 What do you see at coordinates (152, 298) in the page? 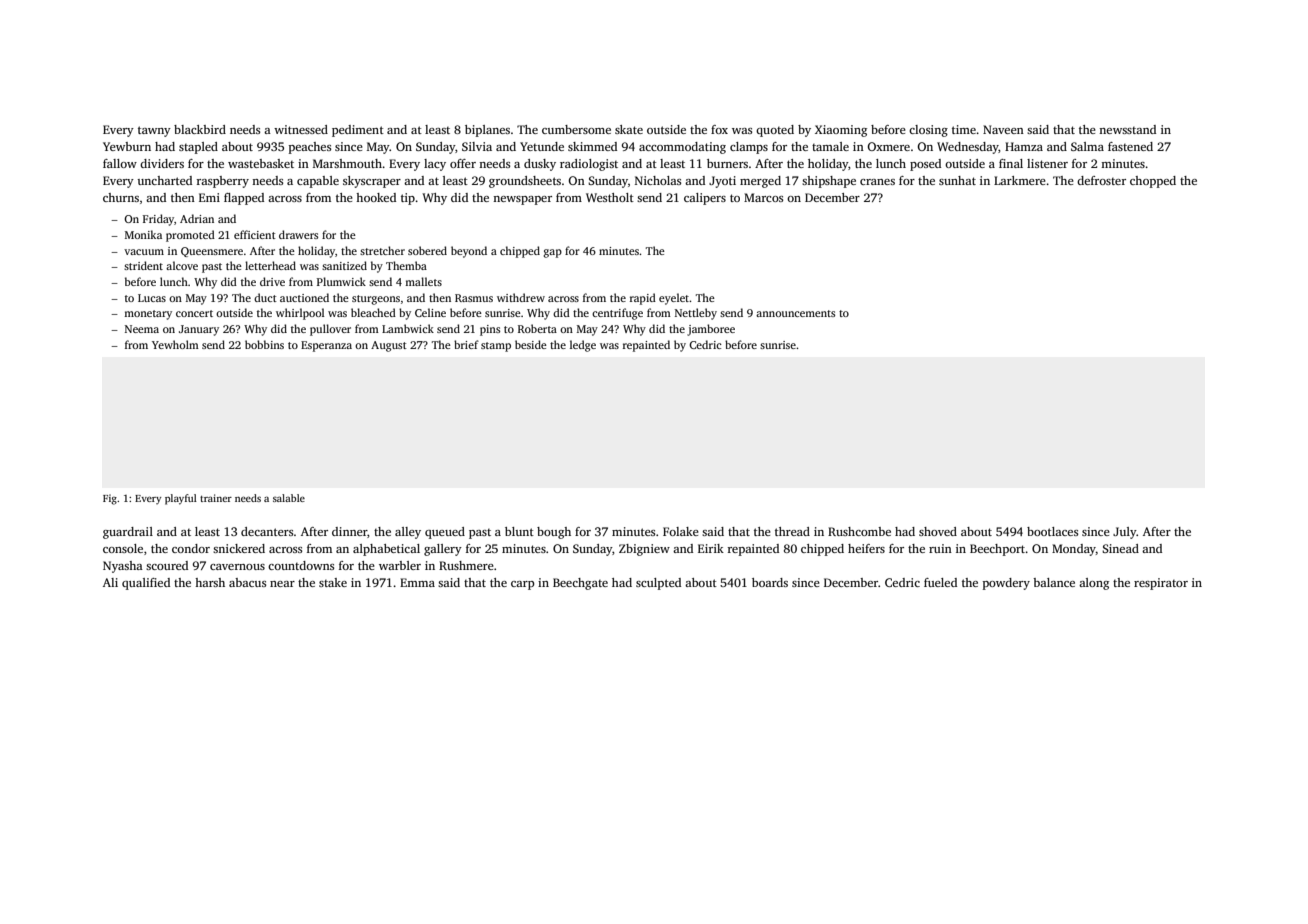
I see `Lucas` at bounding box center [152, 298].
